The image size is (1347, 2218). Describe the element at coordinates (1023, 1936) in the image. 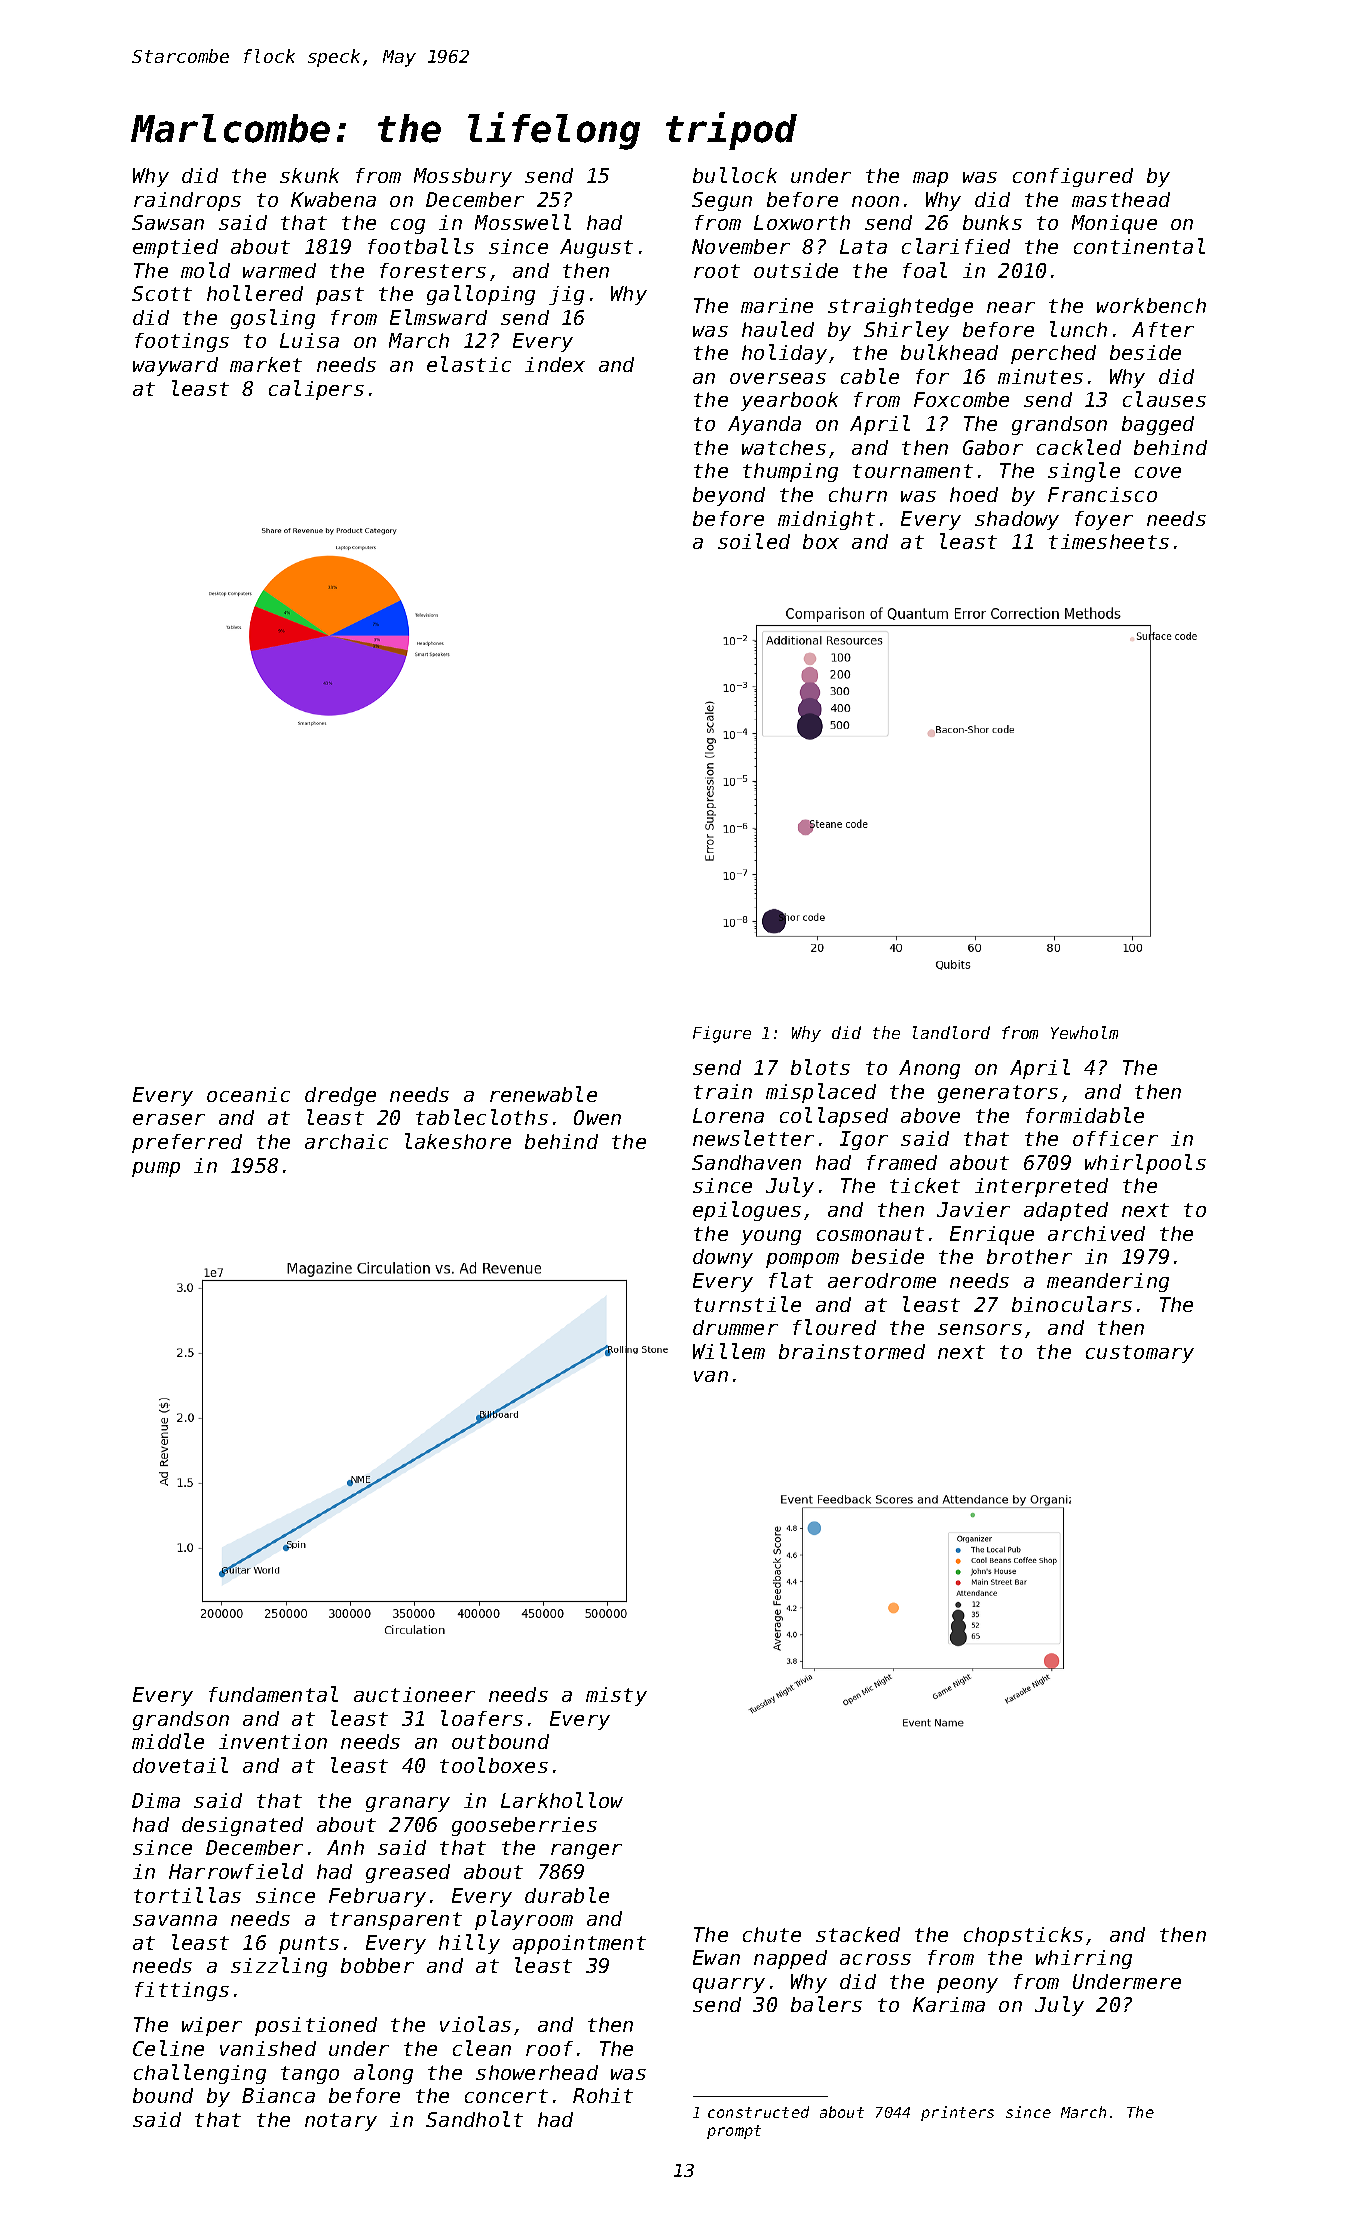

I see `chopsticks` at that location.
